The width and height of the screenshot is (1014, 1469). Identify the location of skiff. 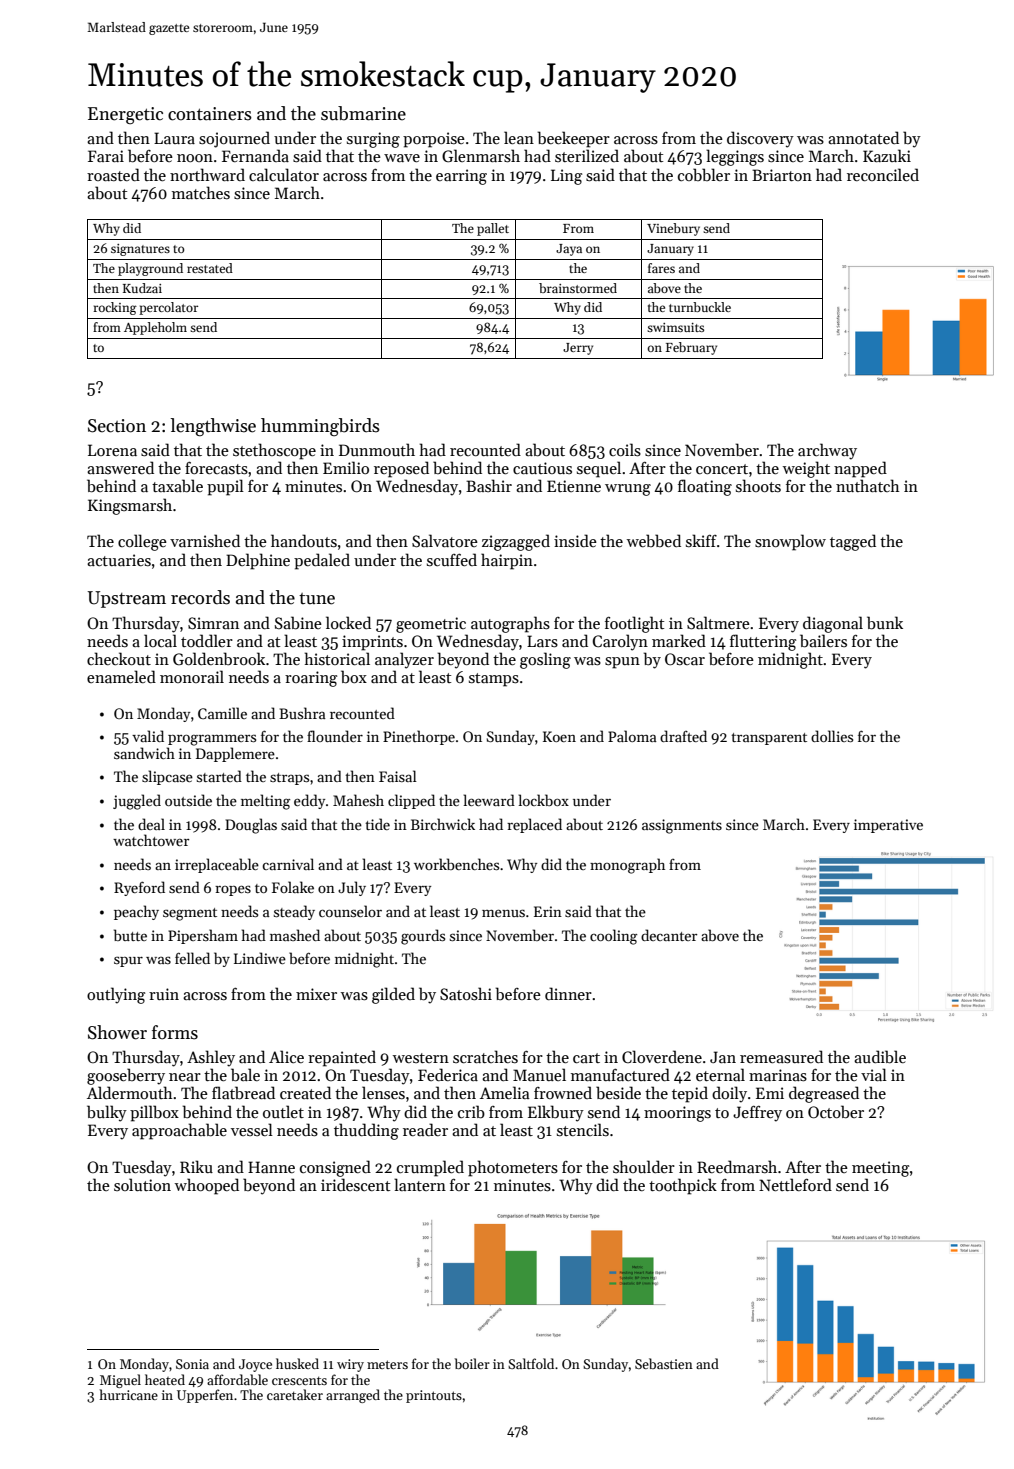
(701, 540).
